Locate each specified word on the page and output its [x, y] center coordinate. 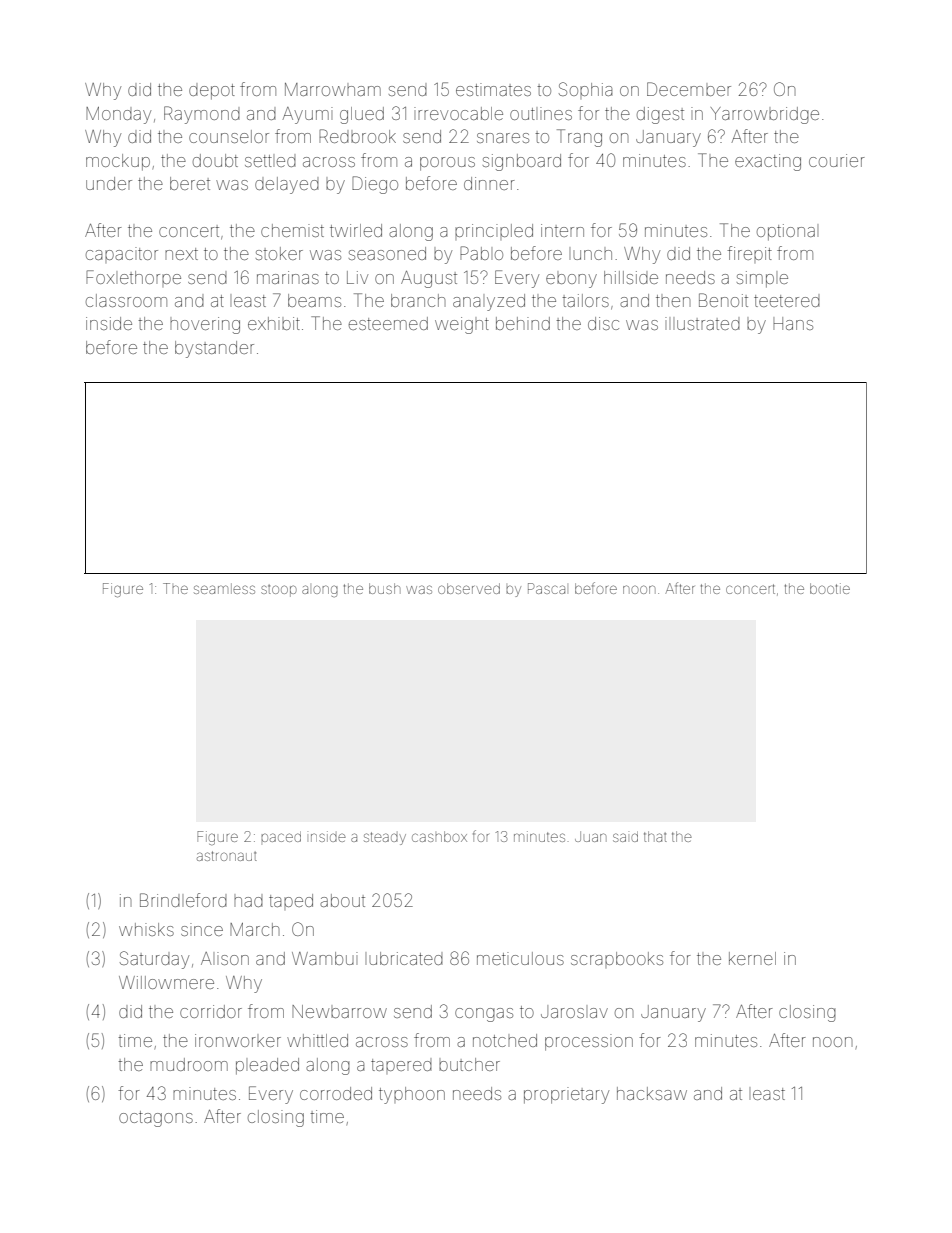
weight [462, 325]
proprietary [566, 1095]
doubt [215, 160]
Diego [375, 185]
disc [603, 323]
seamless [224, 588]
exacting [768, 162]
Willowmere [166, 982]
